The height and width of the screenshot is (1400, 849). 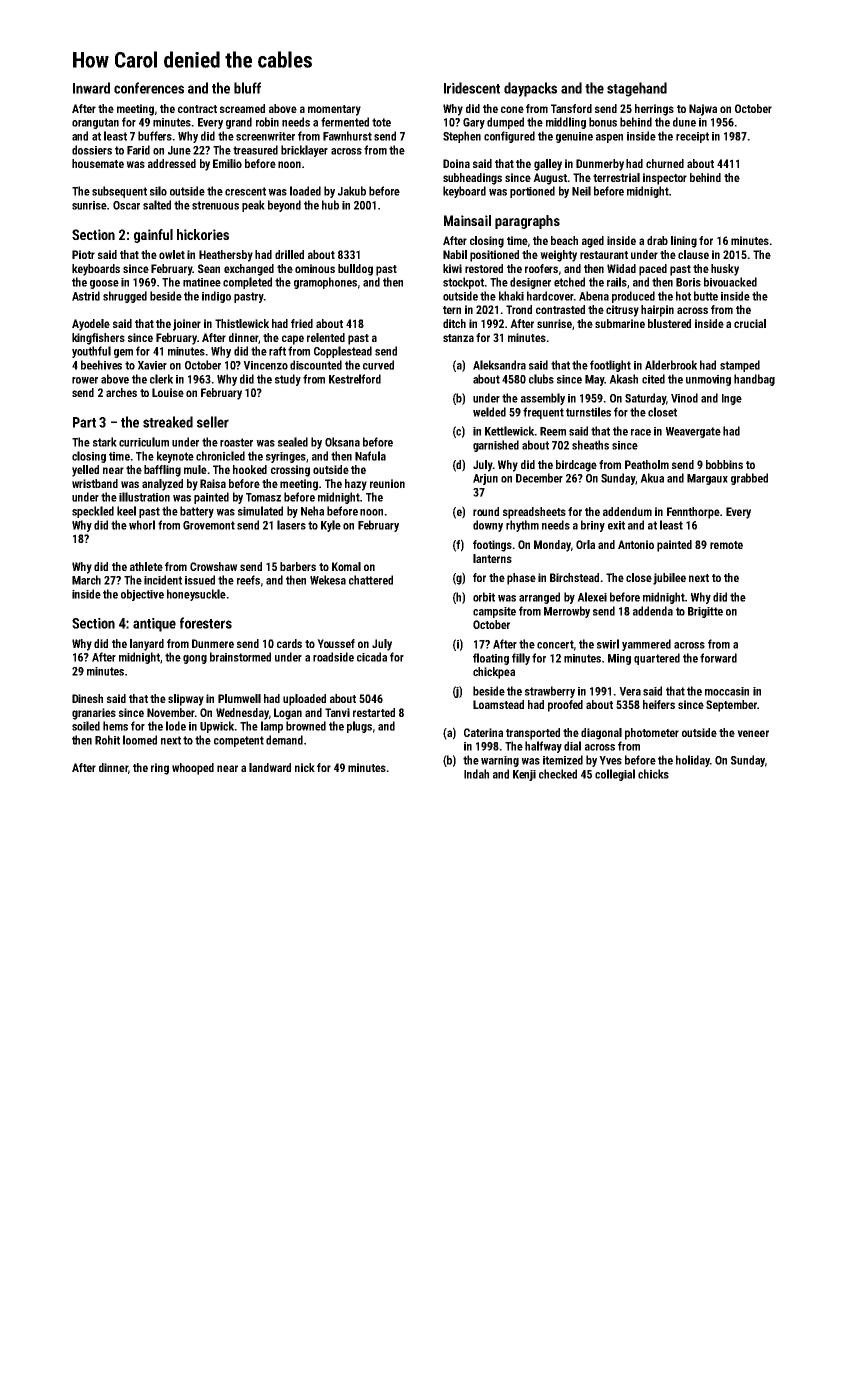 What do you see at coordinates (494, 256) in the screenshot?
I see `positioned` at bounding box center [494, 256].
